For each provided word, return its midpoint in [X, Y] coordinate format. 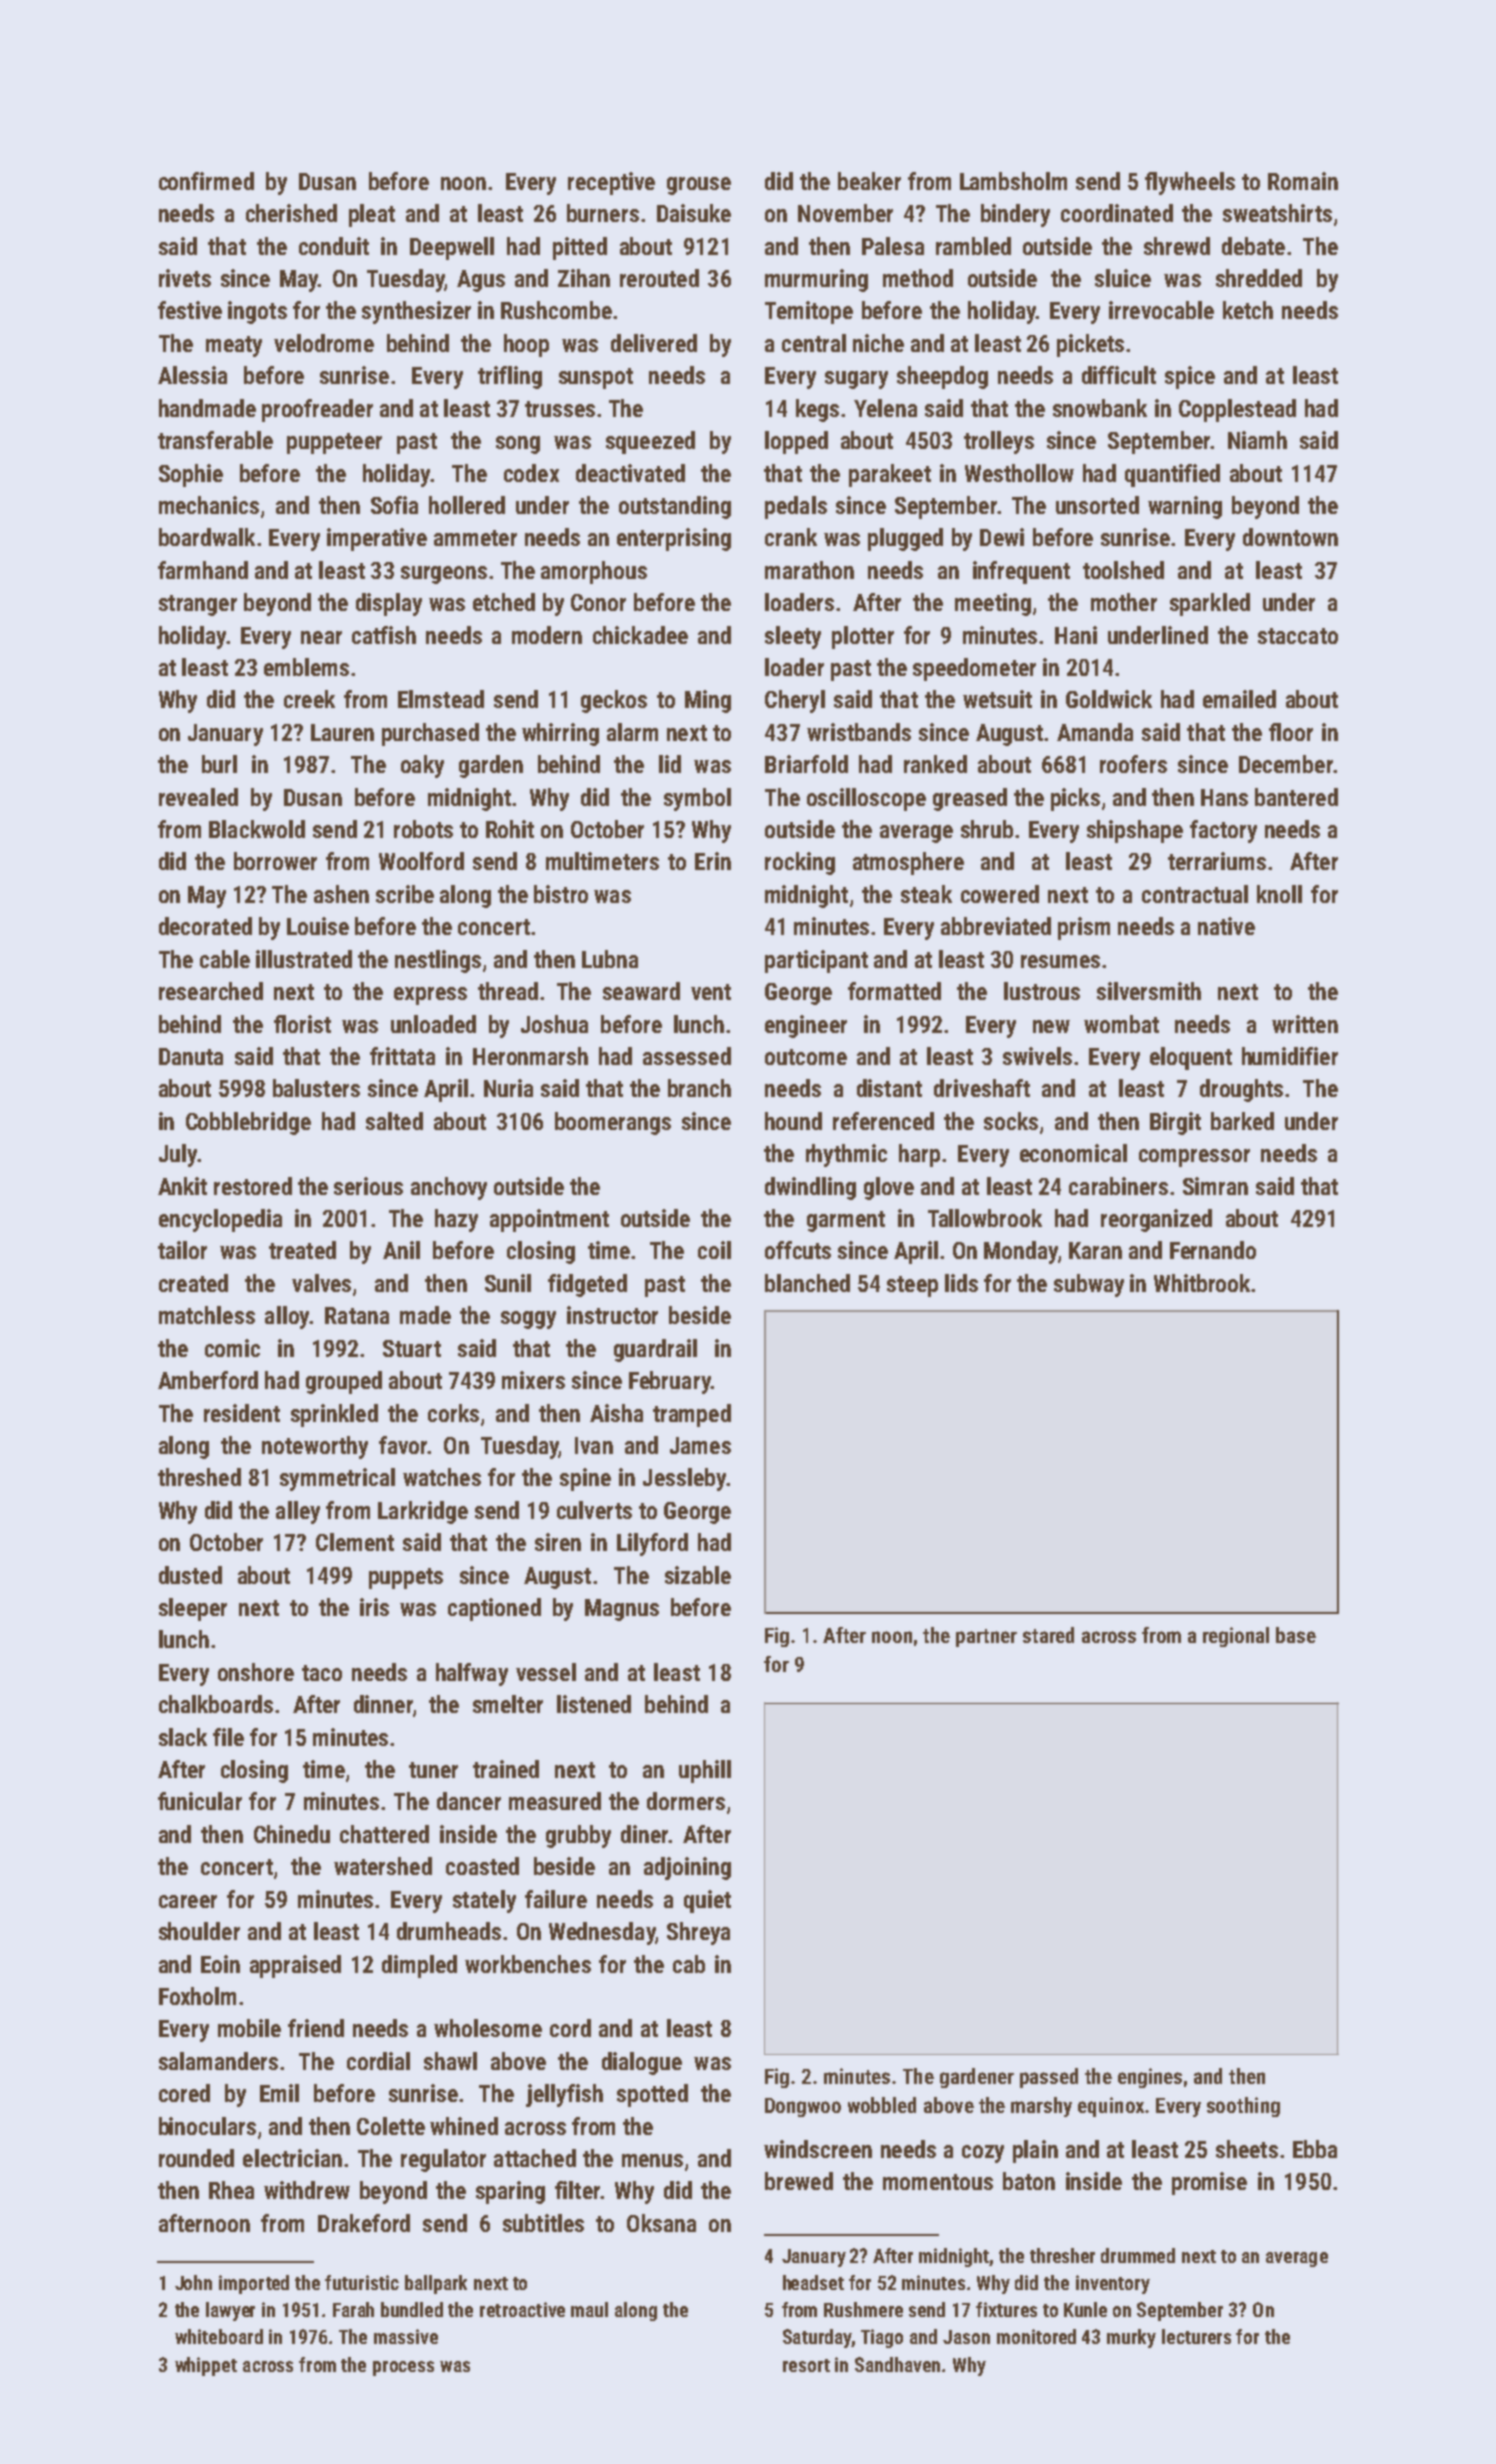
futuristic [362, 2282]
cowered [1000, 894]
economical [1073, 1153]
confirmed [206, 181]
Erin [713, 861]
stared [1048, 1635]
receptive [611, 183]
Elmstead [441, 699]
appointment [549, 1220]
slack [183, 1737]
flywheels [1190, 183]
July [178, 1155]
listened [594, 1704]
